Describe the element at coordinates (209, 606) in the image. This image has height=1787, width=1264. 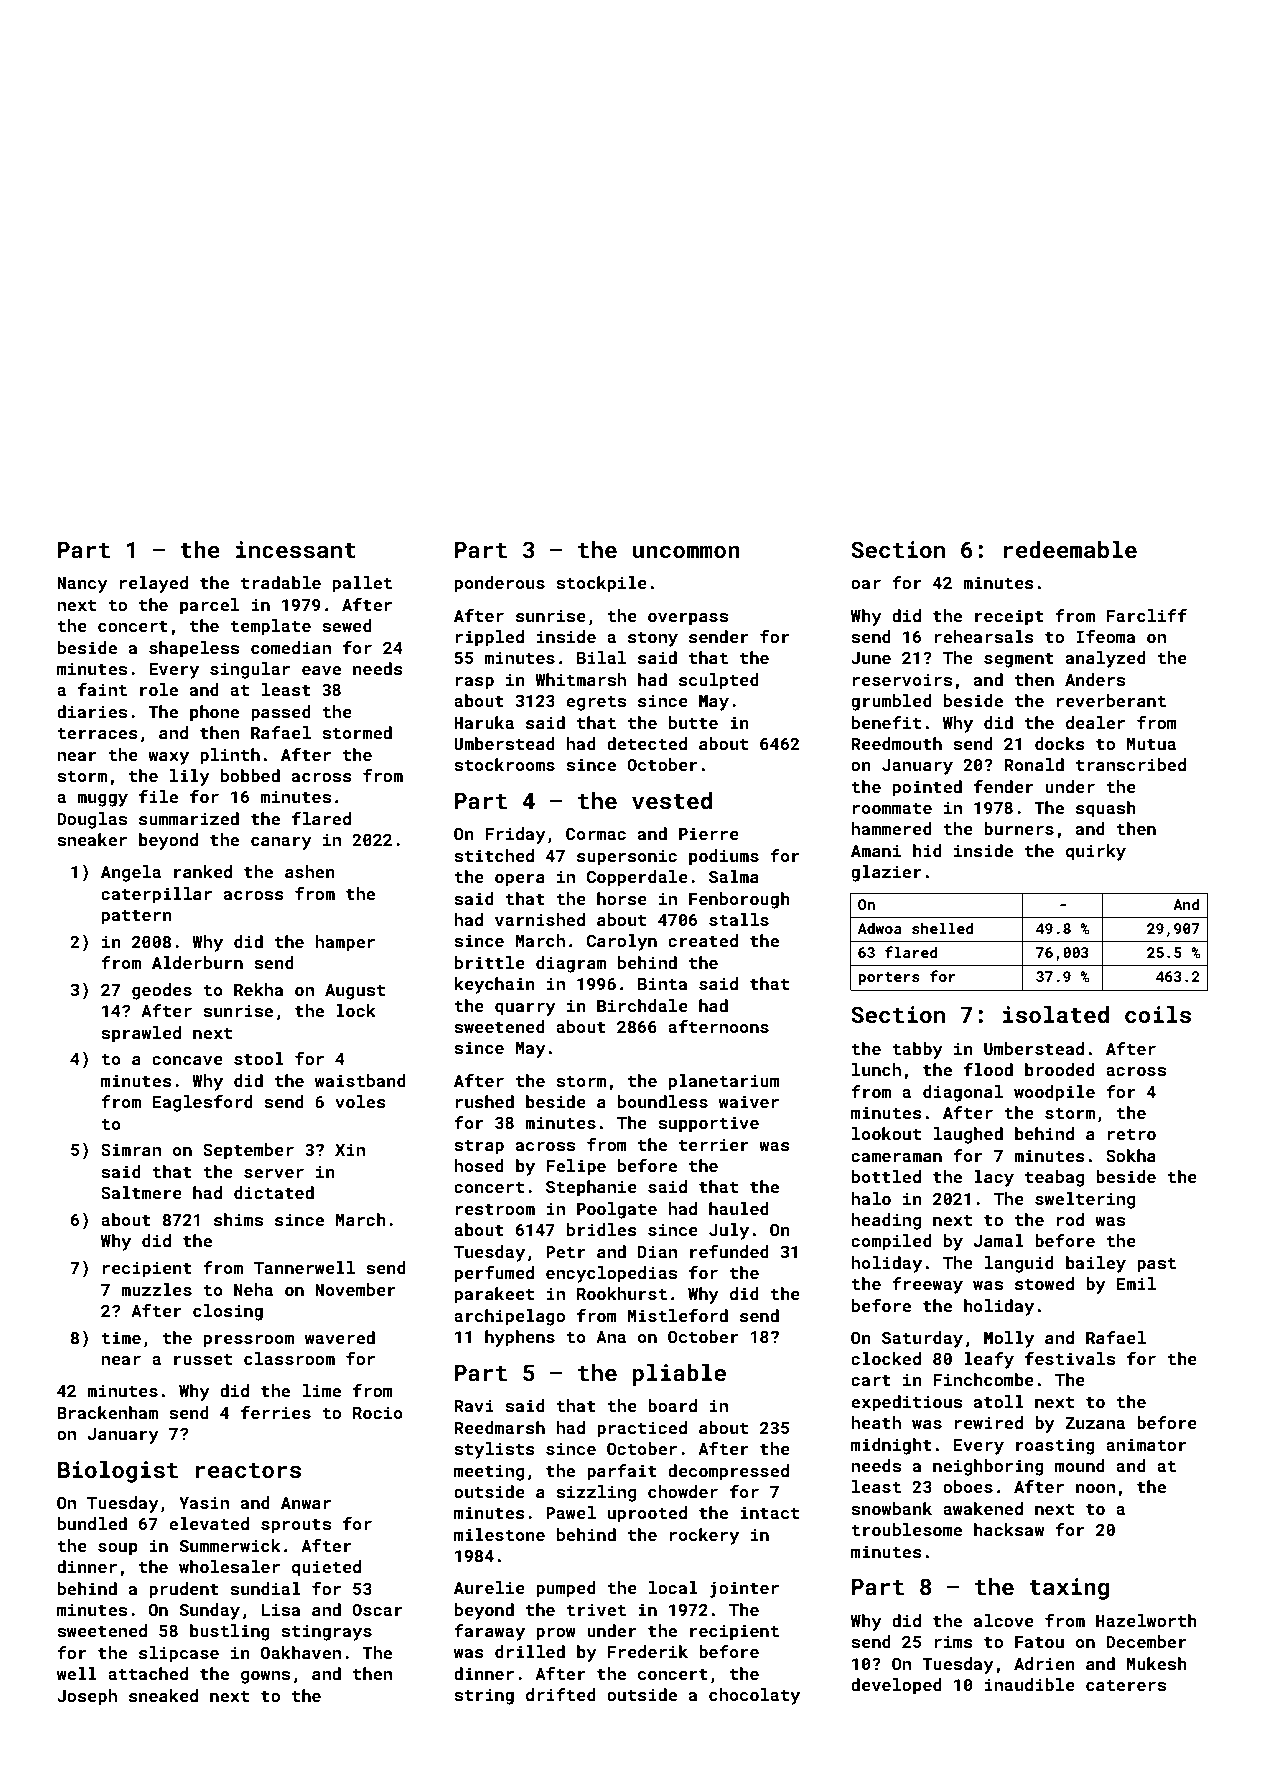
I see `parcel` at that location.
